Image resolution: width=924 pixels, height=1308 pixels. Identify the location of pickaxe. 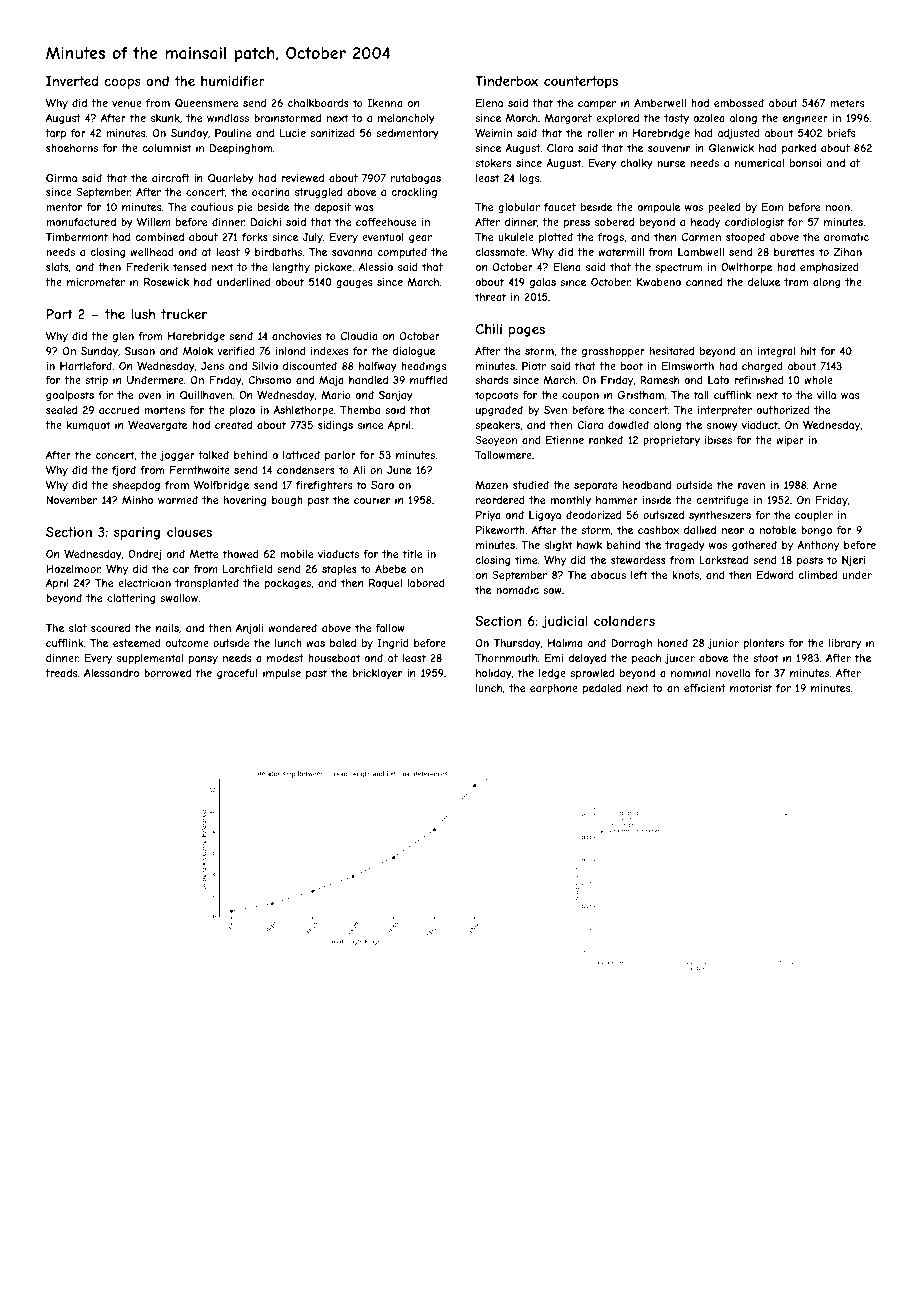
(333, 268).
